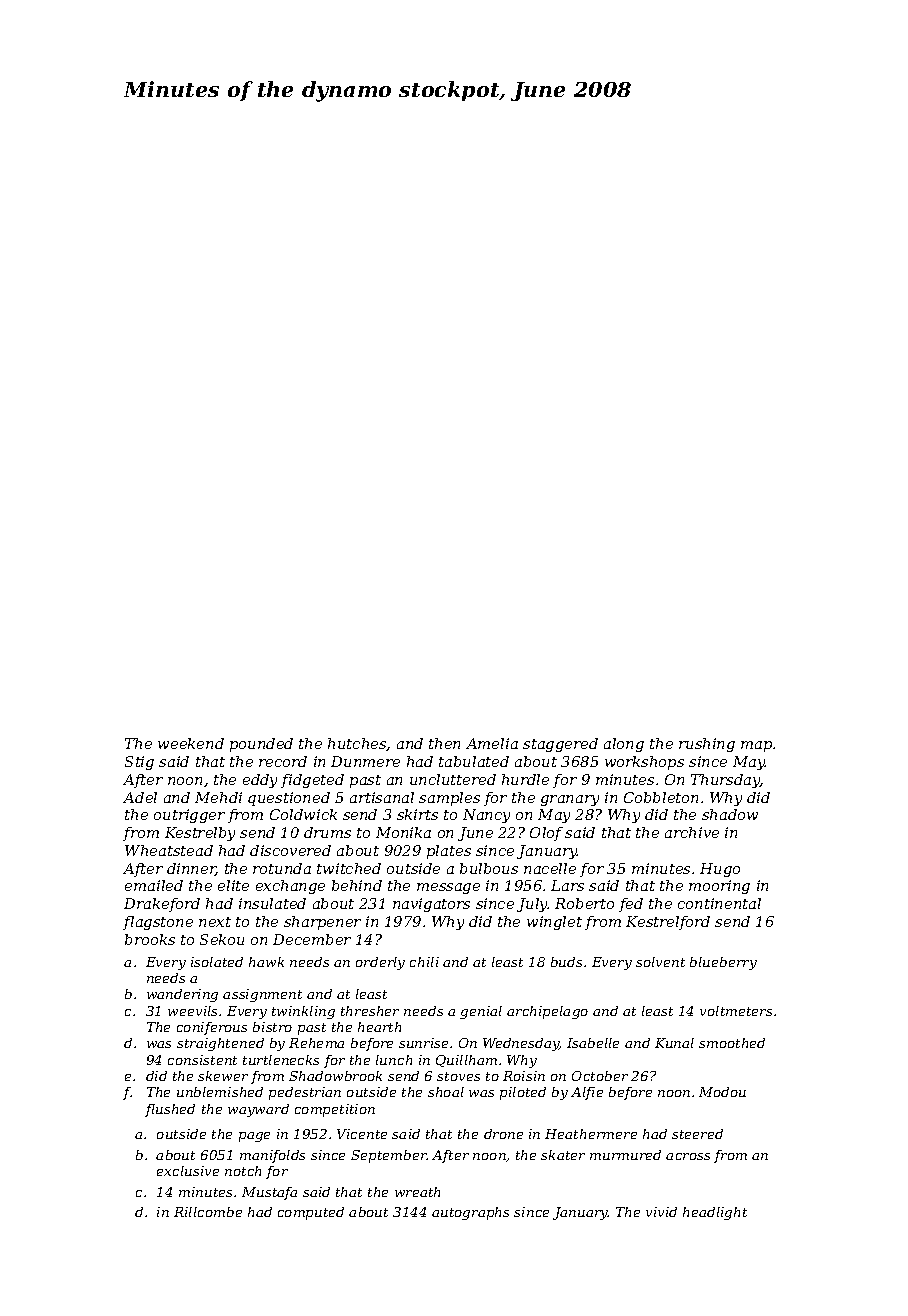 The image size is (908, 1316). What do you see at coordinates (688, 1156) in the image?
I see `across` at bounding box center [688, 1156].
